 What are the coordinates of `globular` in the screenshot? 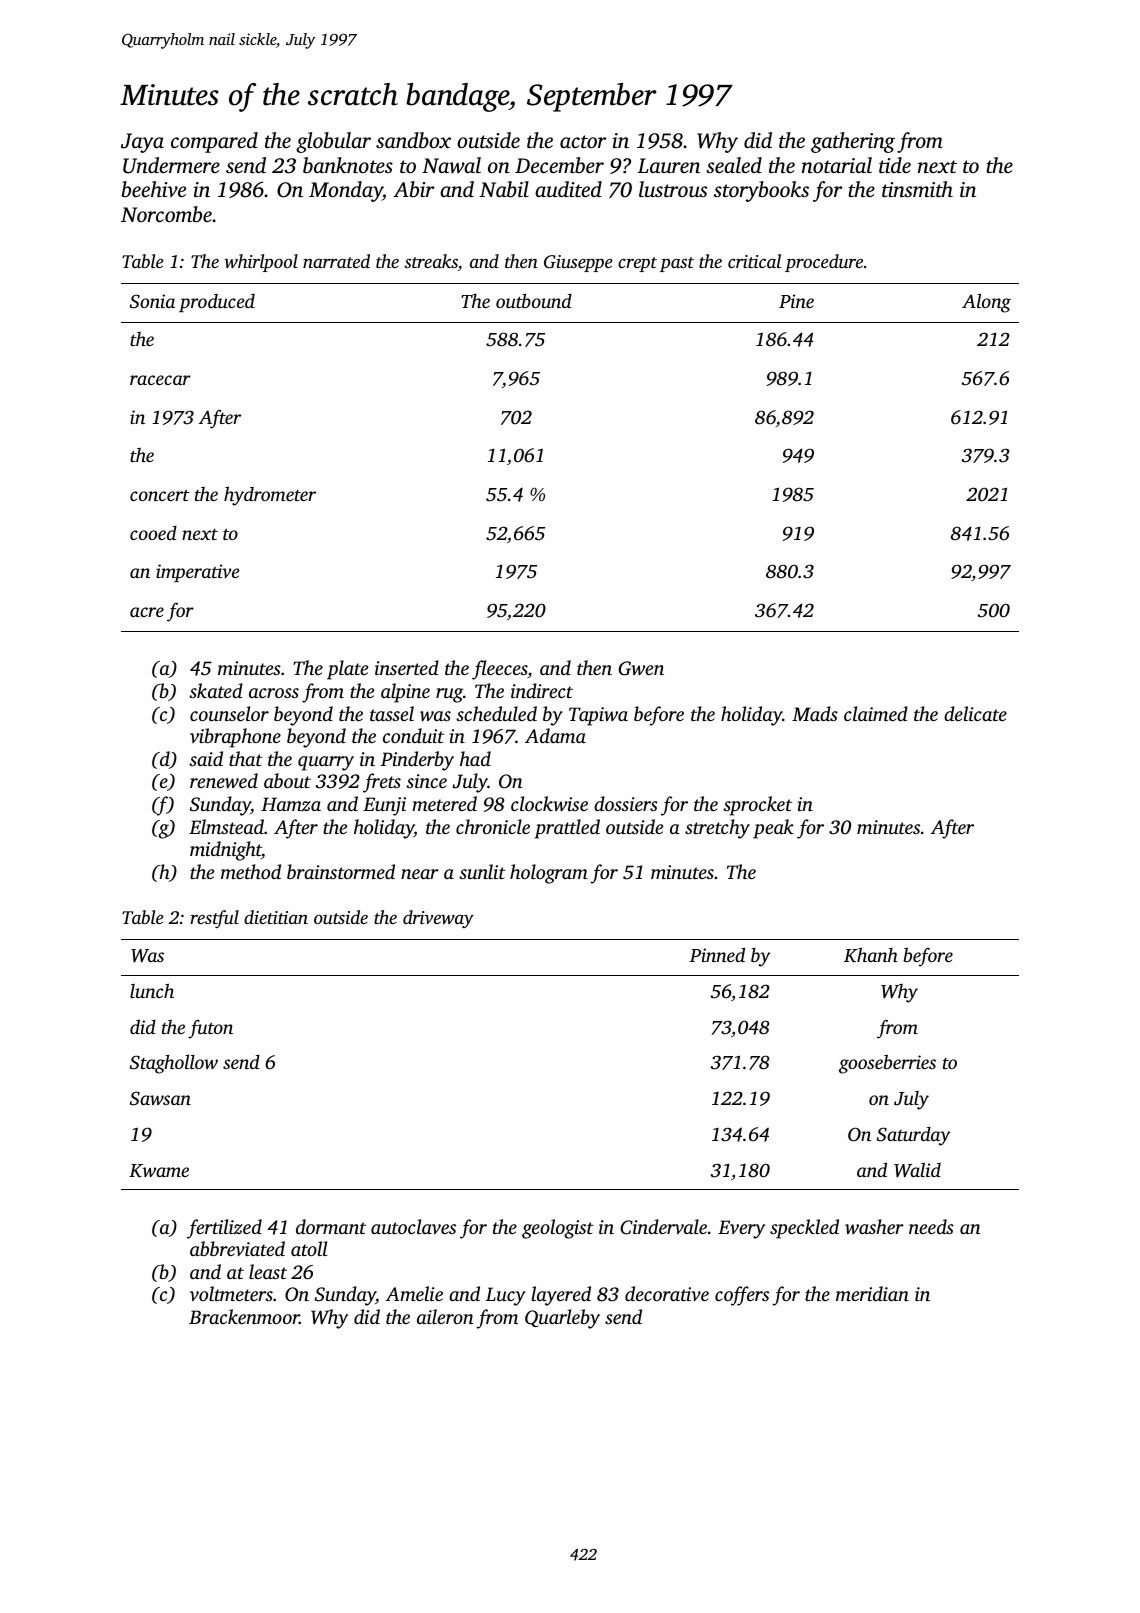 It's located at (333, 142).
